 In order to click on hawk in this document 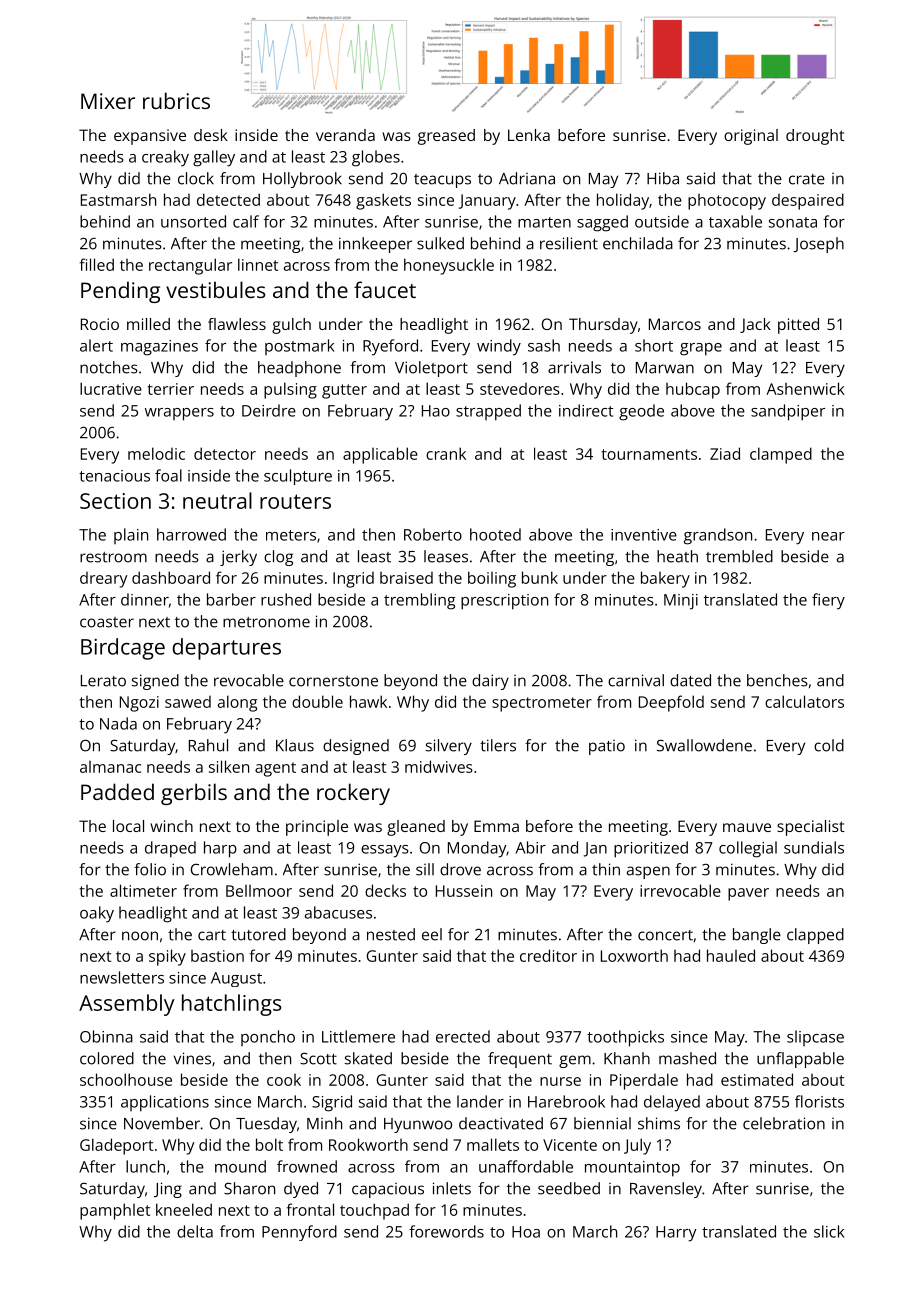, I will do `click(368, 701)`.
